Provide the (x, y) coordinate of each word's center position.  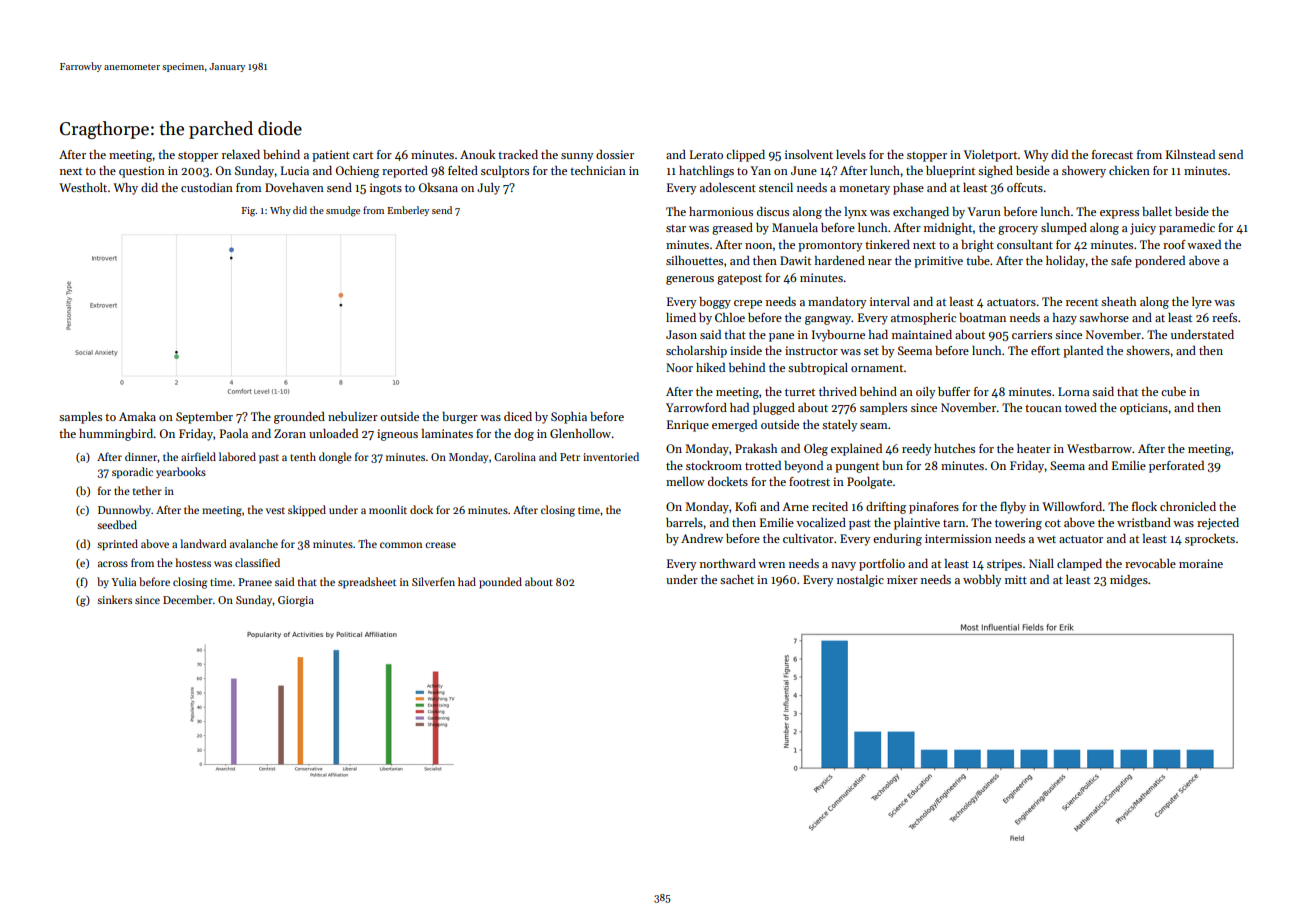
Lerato (706, 154)
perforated (1176, 467)
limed (681, 317)
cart (363, 155)
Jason (681, 334)
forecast (1112, 154)
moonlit (388, 509)
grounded (299, 418)
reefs (1224, 317)
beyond (803, 467)
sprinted (117, 545)
